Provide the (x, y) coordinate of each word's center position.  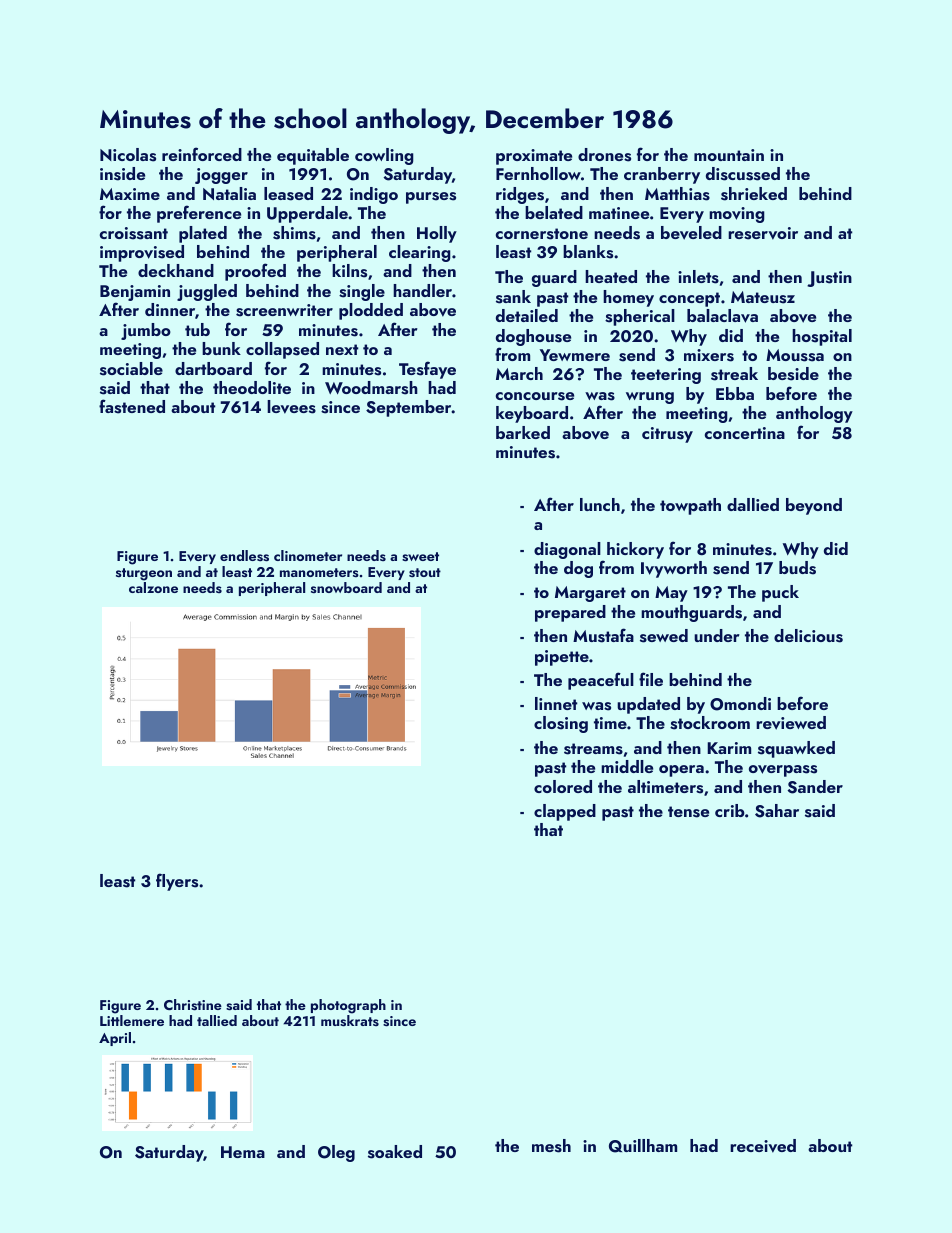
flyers (177, 882)
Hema (243, 1152)
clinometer (308, 555)
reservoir (763, 233)
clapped (565, 812)
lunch (600, 504)
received (763, 1146)
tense (688, 812)
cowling (384, 156)
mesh (551, 1146)
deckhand (176, 270)
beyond (814, 506)
